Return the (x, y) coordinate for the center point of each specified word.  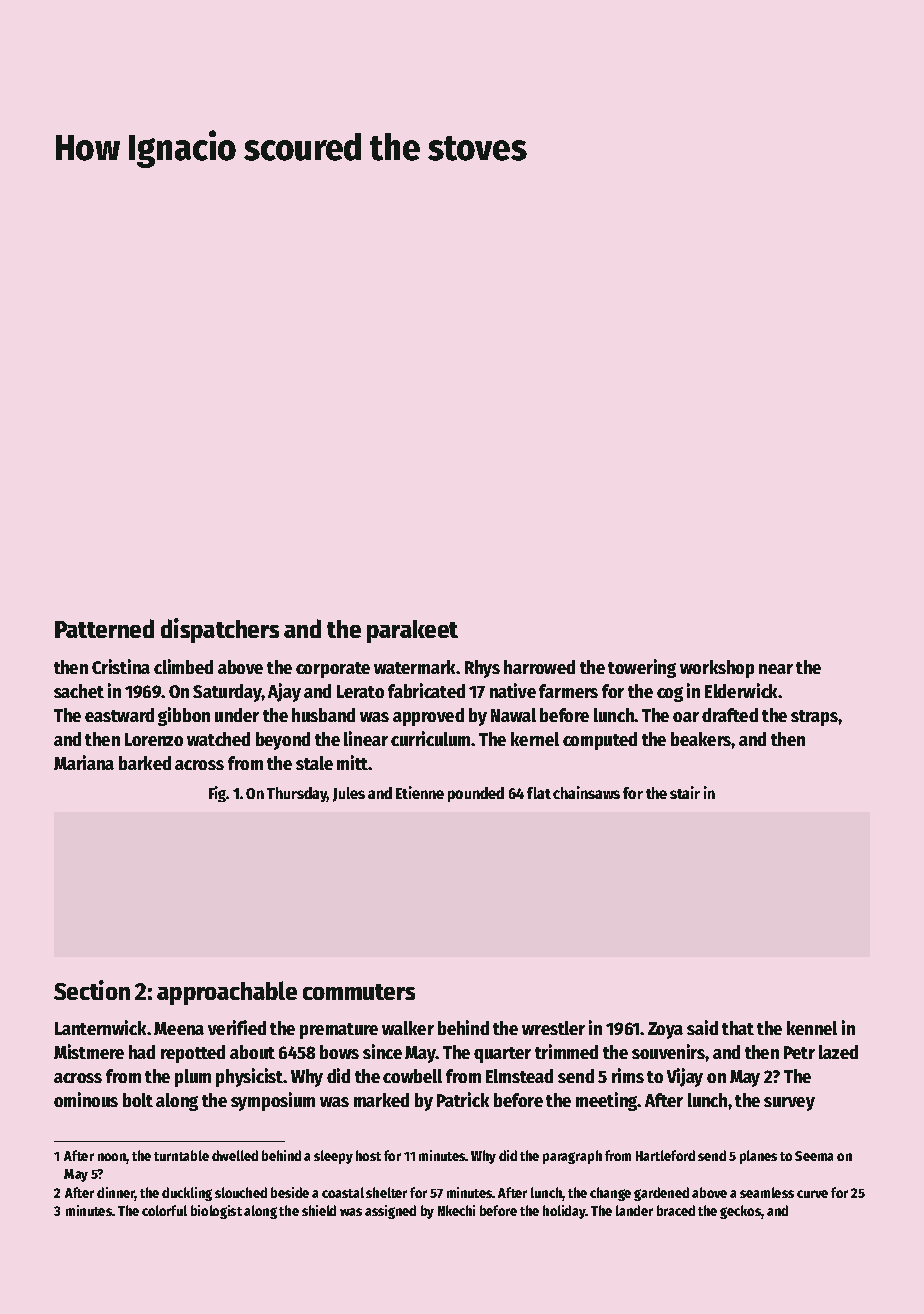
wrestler (553, 1028)
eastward (119, 715)
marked (381, 1100)
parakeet (412, 631)
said (702, 1027)
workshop (717, 669)
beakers (701, 739)
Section (92, 990)
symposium (273, 1101)
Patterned (104, 628)
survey (789, 1104)
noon (112, 1157)
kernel (535, 739)
